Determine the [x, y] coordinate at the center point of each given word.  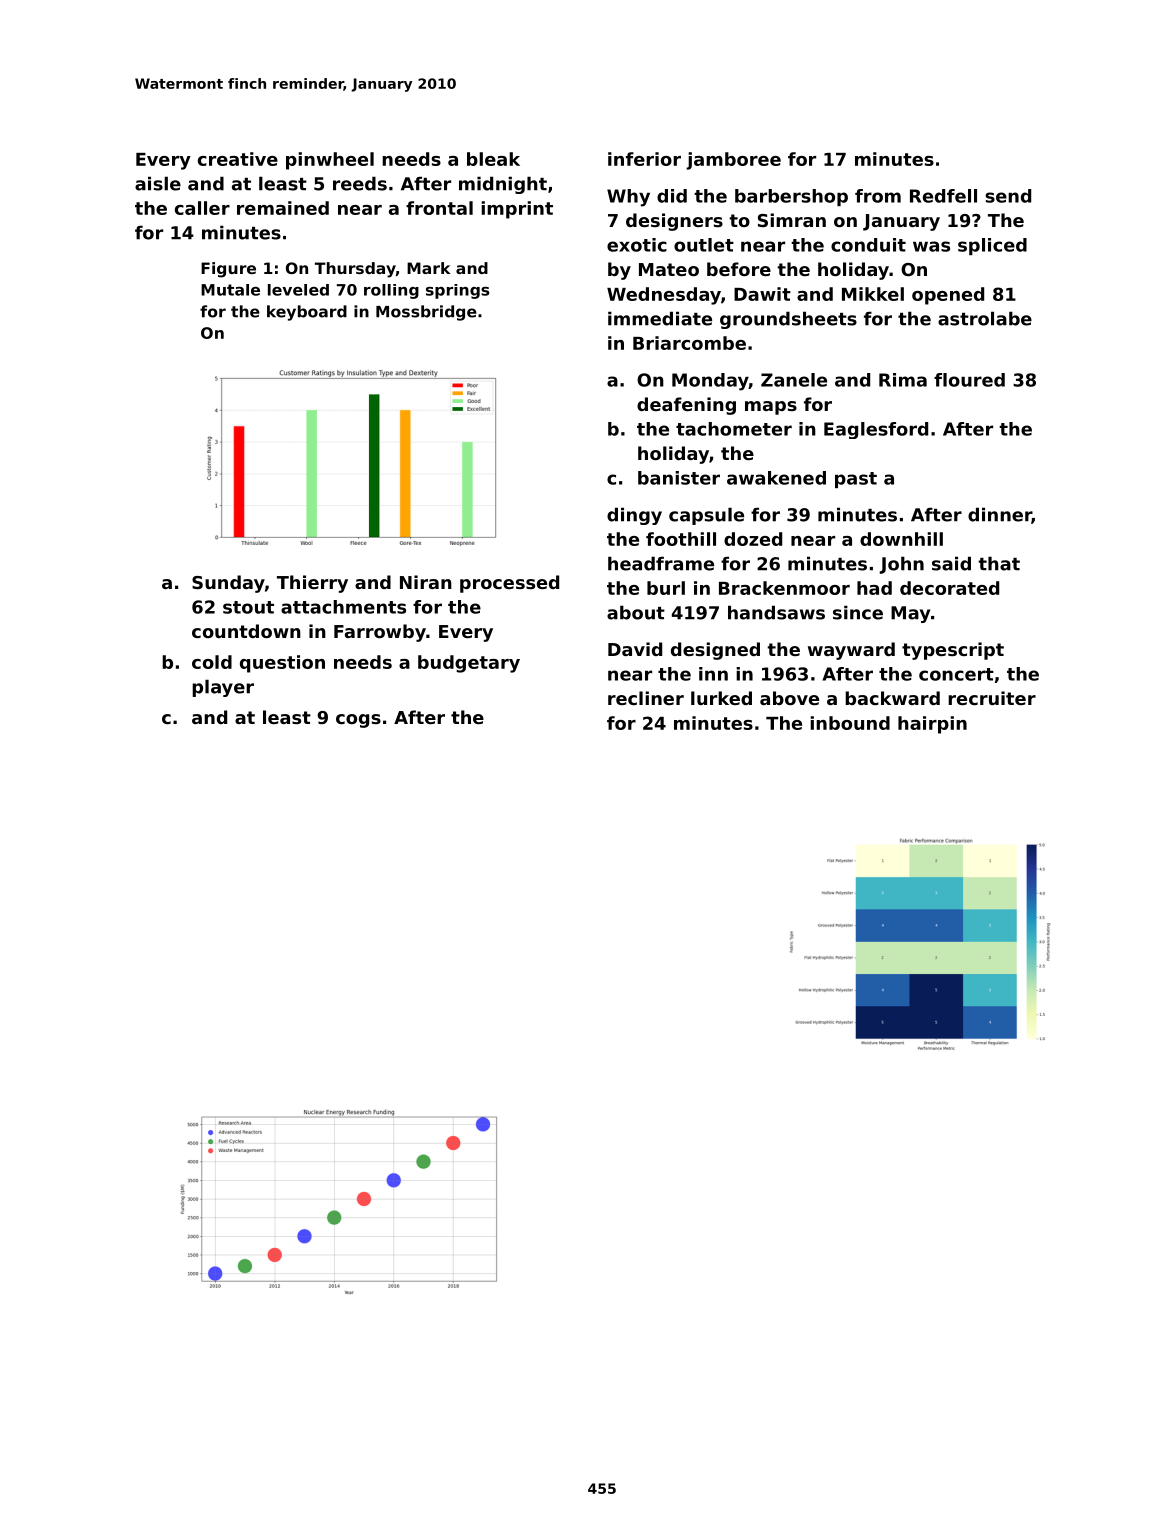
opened [948, 296]
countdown [246, 631]
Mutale [230, 290]
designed [715, 651]
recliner [646, 698]
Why [628, 198]
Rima [903, 380]
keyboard [307, 313]
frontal [439, 208]
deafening [686, 406]
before [739, 269]
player [223, 688]
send [1008, 196]
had [874, 588]
